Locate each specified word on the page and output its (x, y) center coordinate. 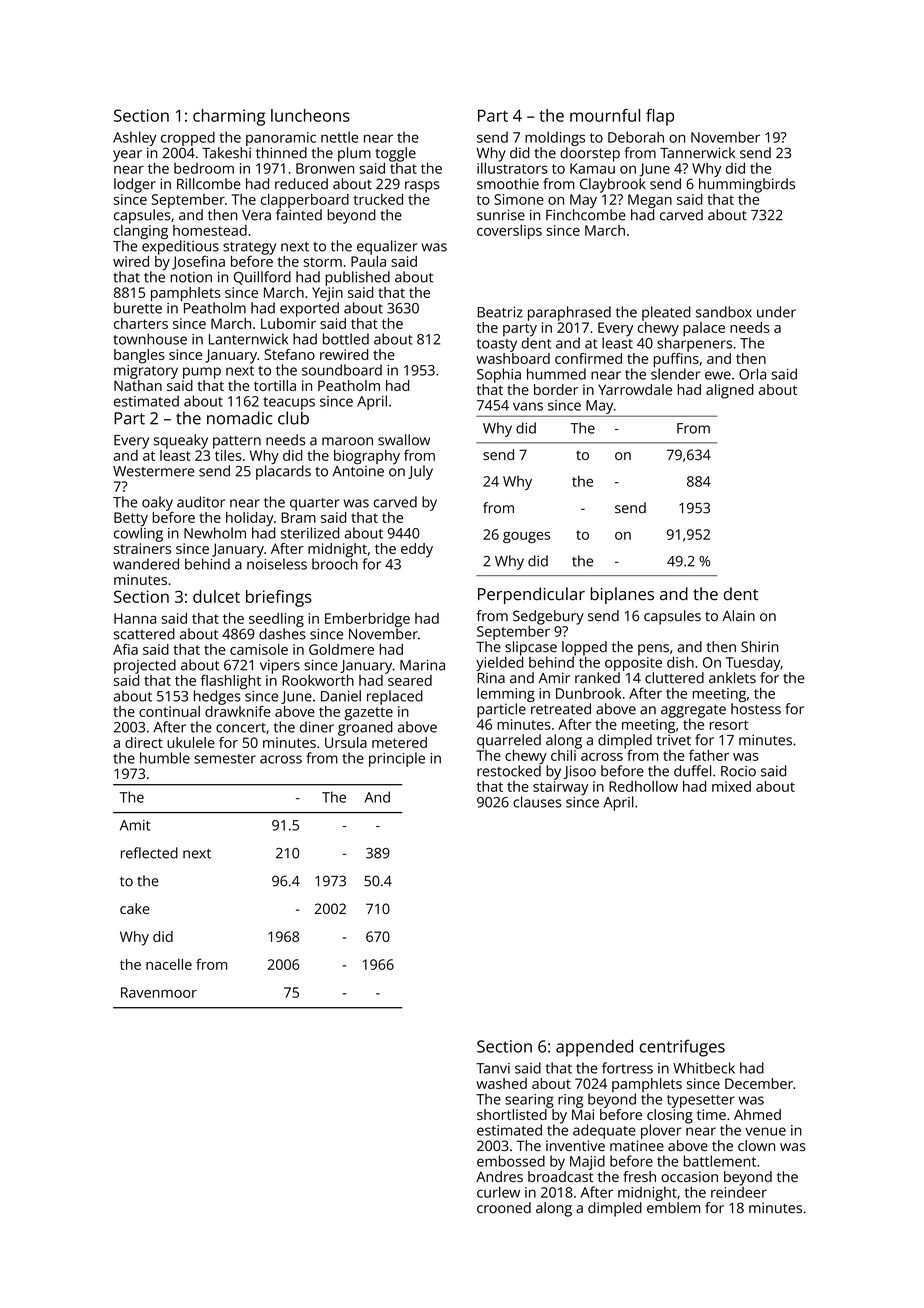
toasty (497, 345)
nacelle (169, 964)
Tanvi (493, 1068)
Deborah (636, 137)
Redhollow (643, 786)
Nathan (138, 385)
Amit (135, 825)
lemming (506, 695)
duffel (692, 771)
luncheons (310, 115)
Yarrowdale (635, 389)
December (759, 1083)
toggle (396, 154)
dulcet (216, 596)
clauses (537, 802)
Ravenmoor (159, 992)
